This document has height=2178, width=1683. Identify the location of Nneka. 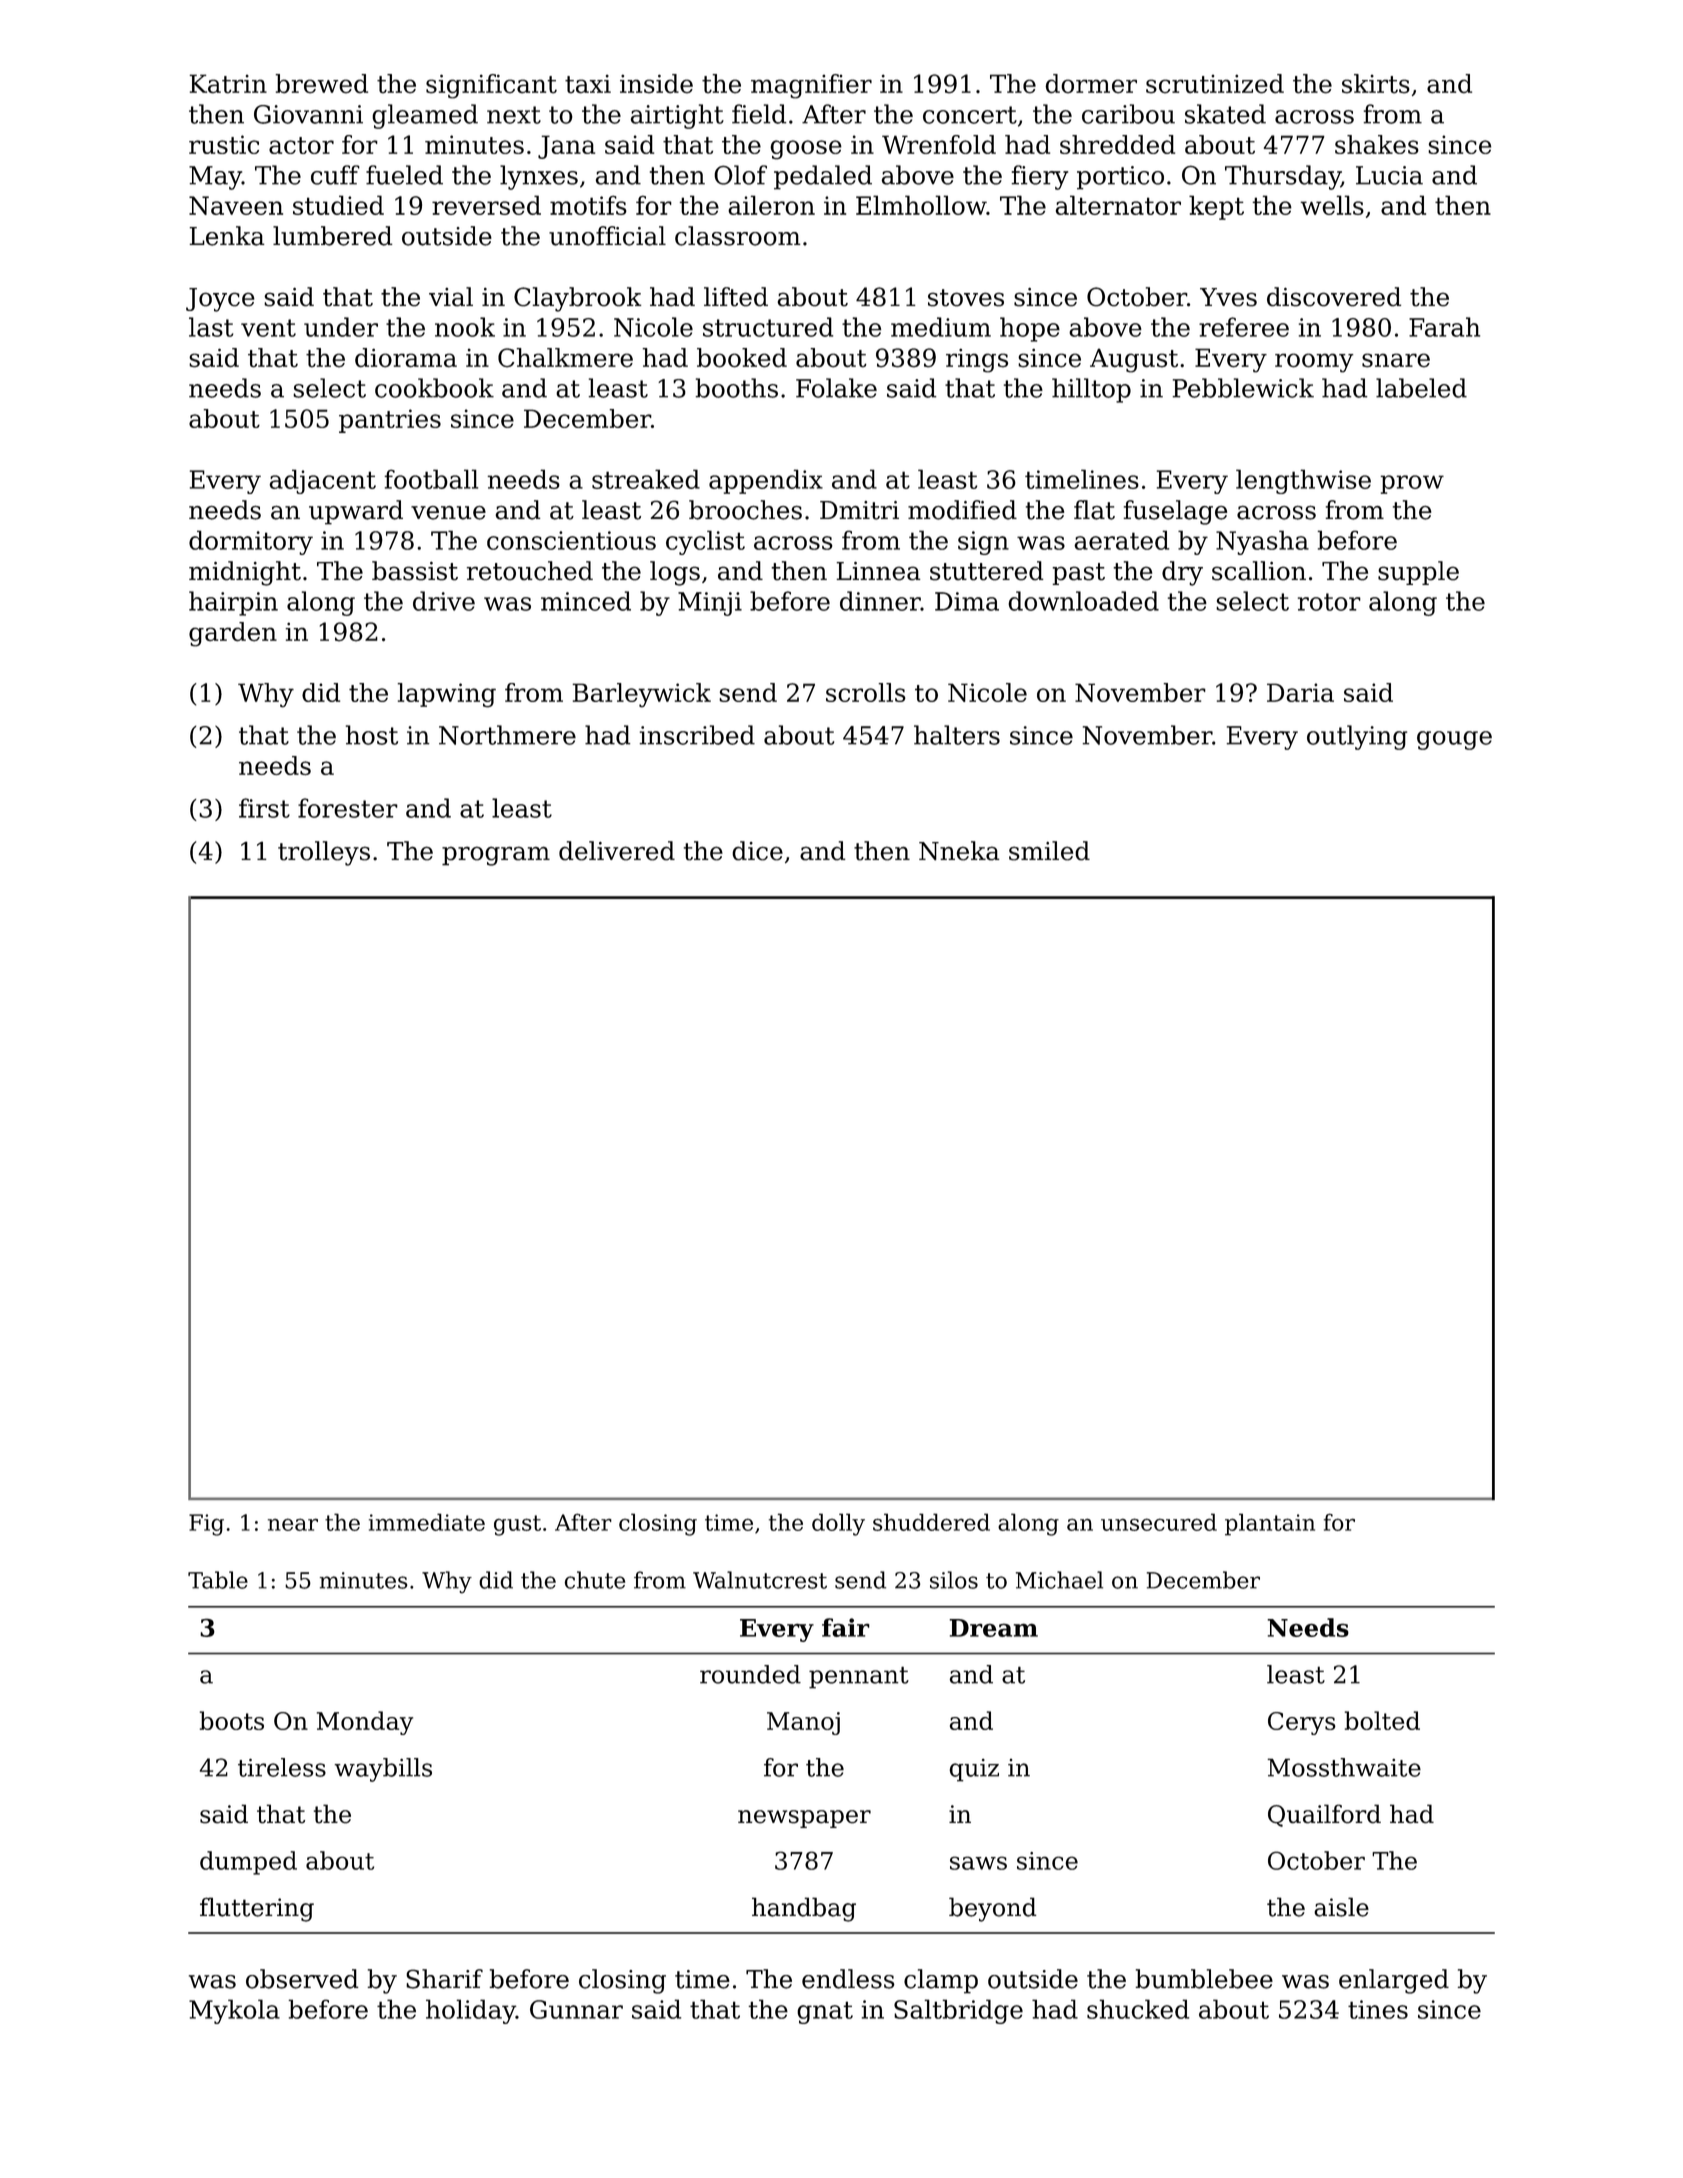
(959, 851).
